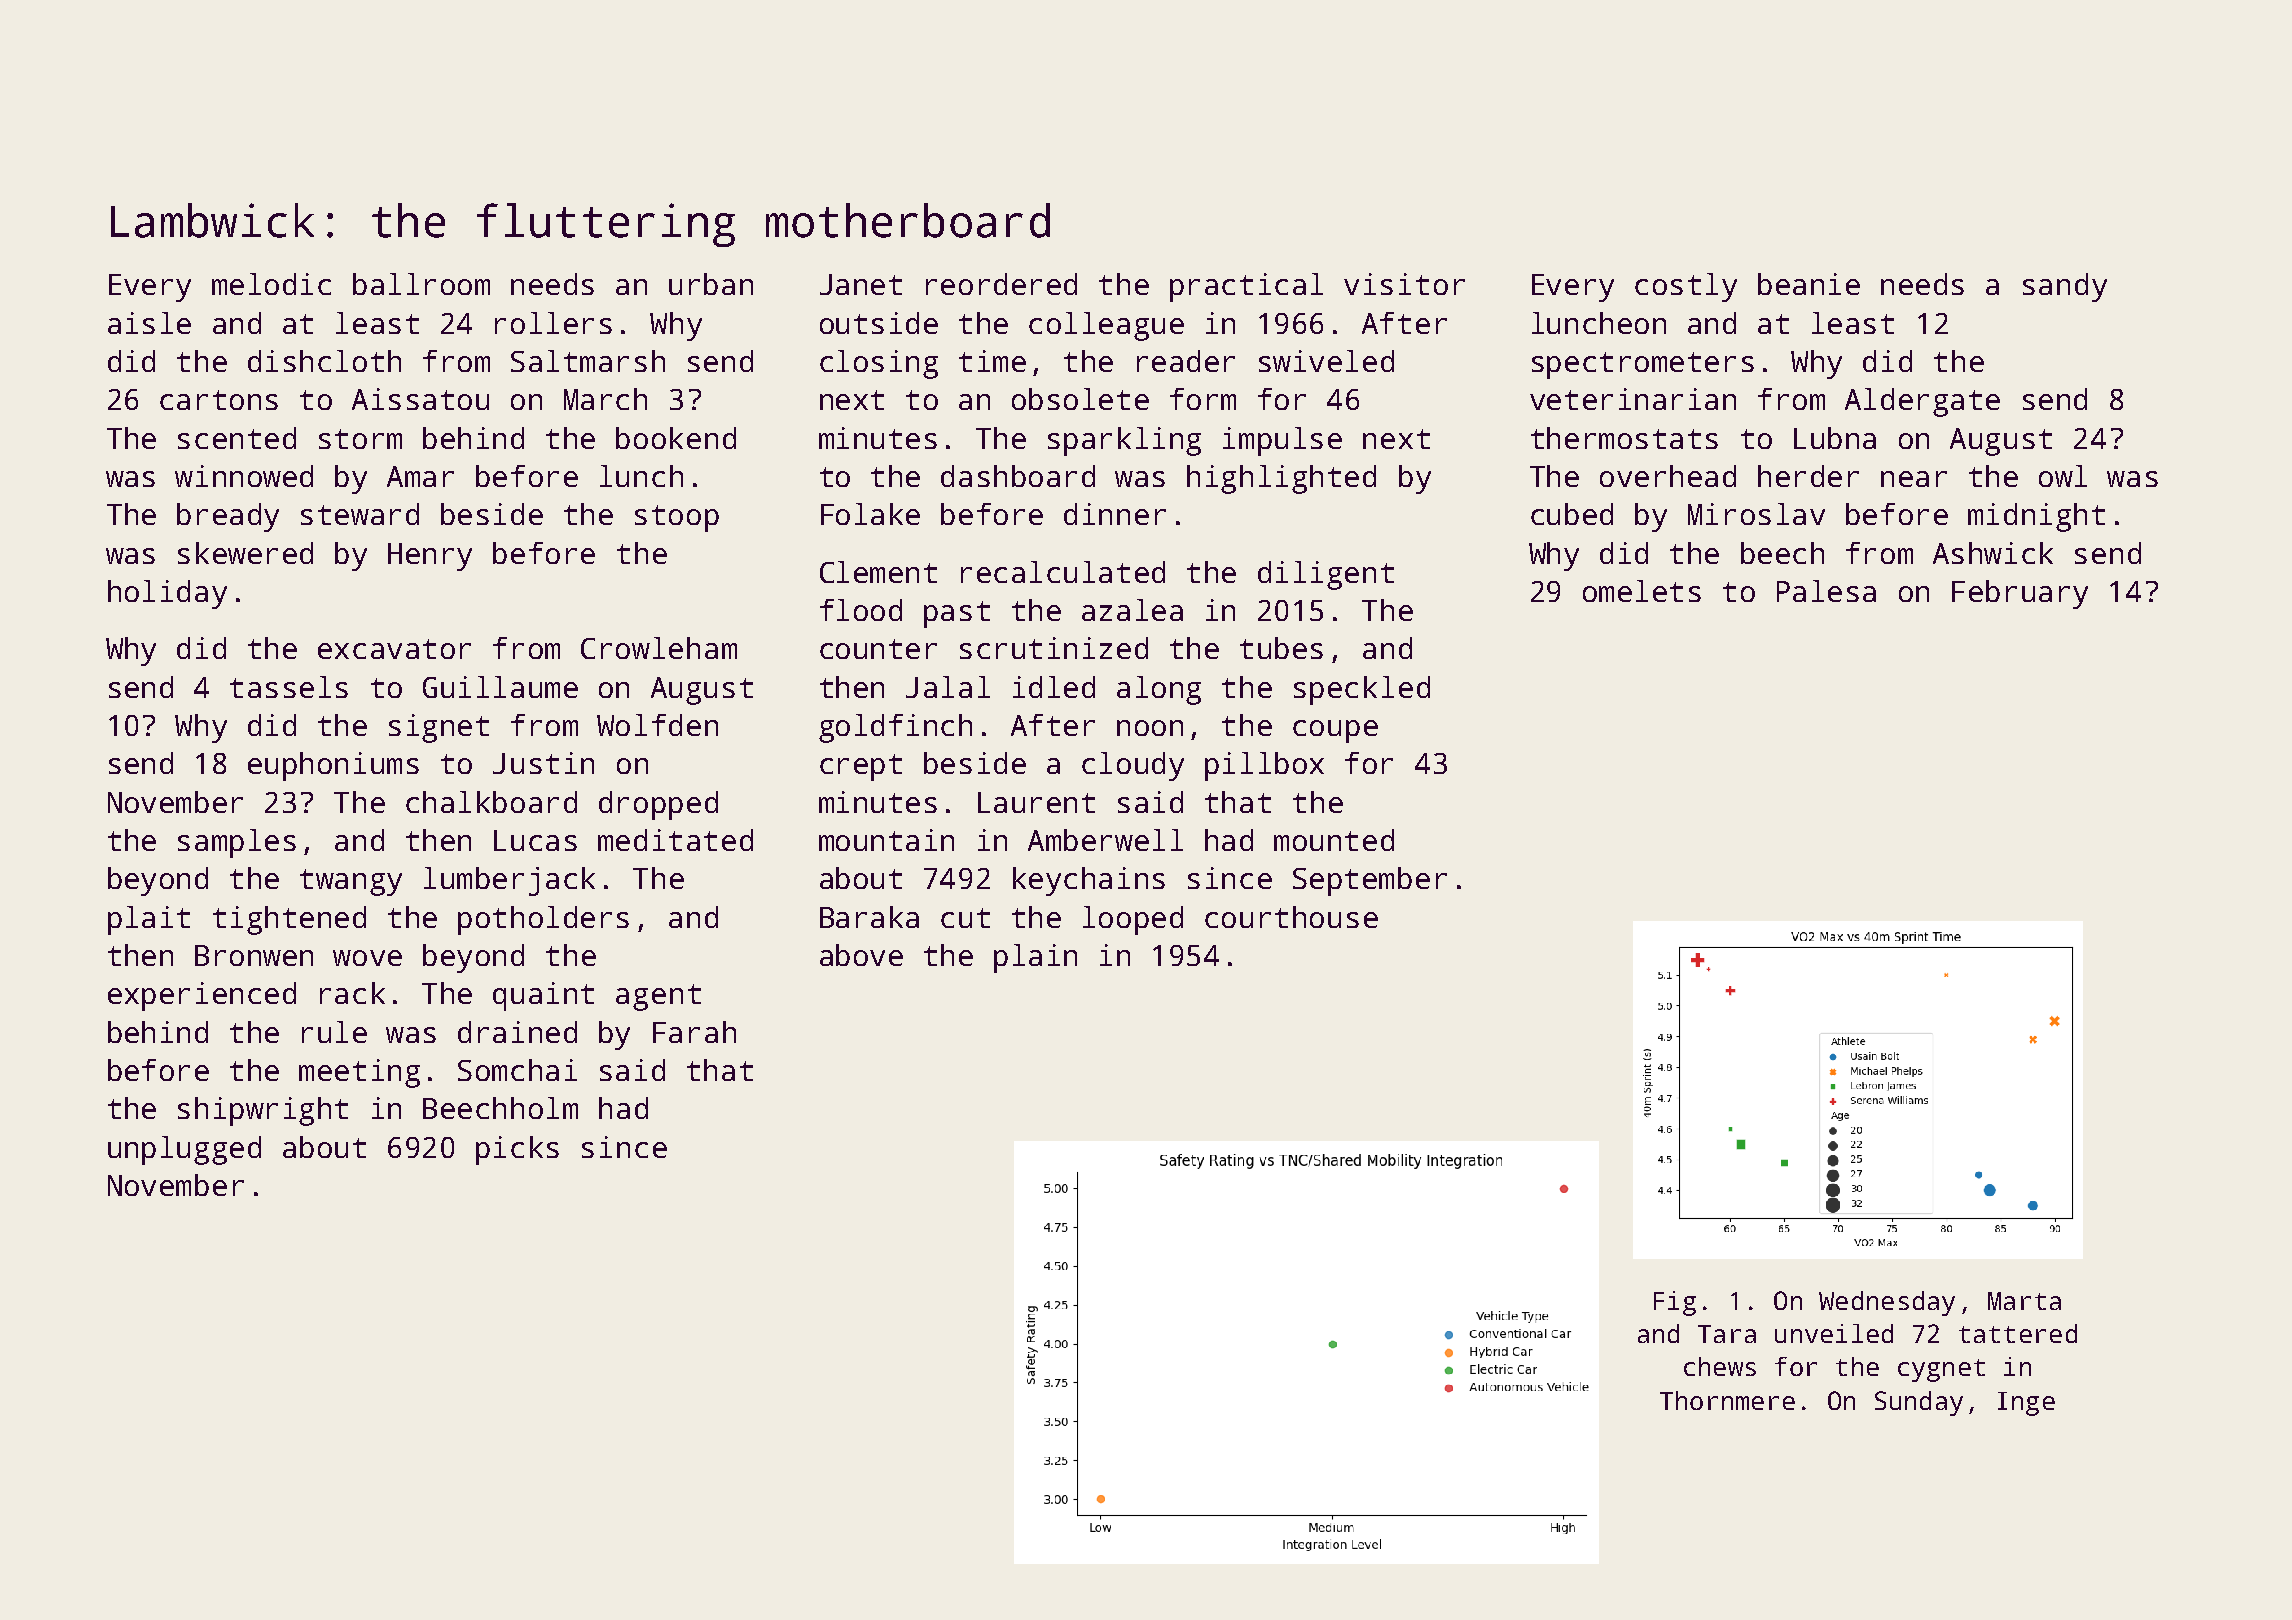  I want to click on unplugged, so click(184, 1150).
